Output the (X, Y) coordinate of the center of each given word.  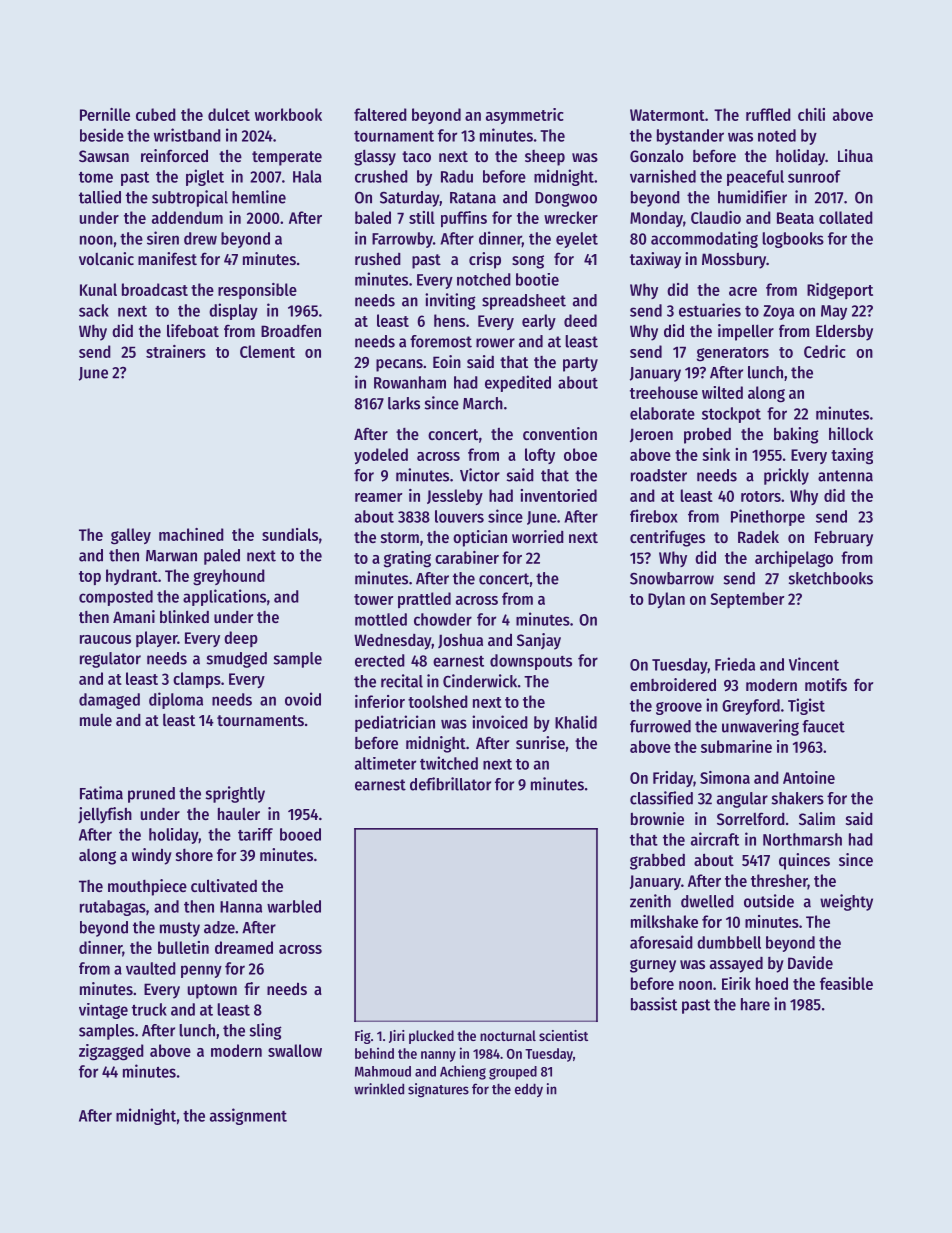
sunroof (814, 176)
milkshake (664, 921)
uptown (212, 991)
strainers (176, 351)
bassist (654, 1004)
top (90, 578)
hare (755, 1004)
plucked (431, 1037)
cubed (156, 114)
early (539, 322)
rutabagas (113, 908)
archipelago (794, 559)
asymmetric (525, 116)
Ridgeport (840, 291)
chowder (443, 619)
